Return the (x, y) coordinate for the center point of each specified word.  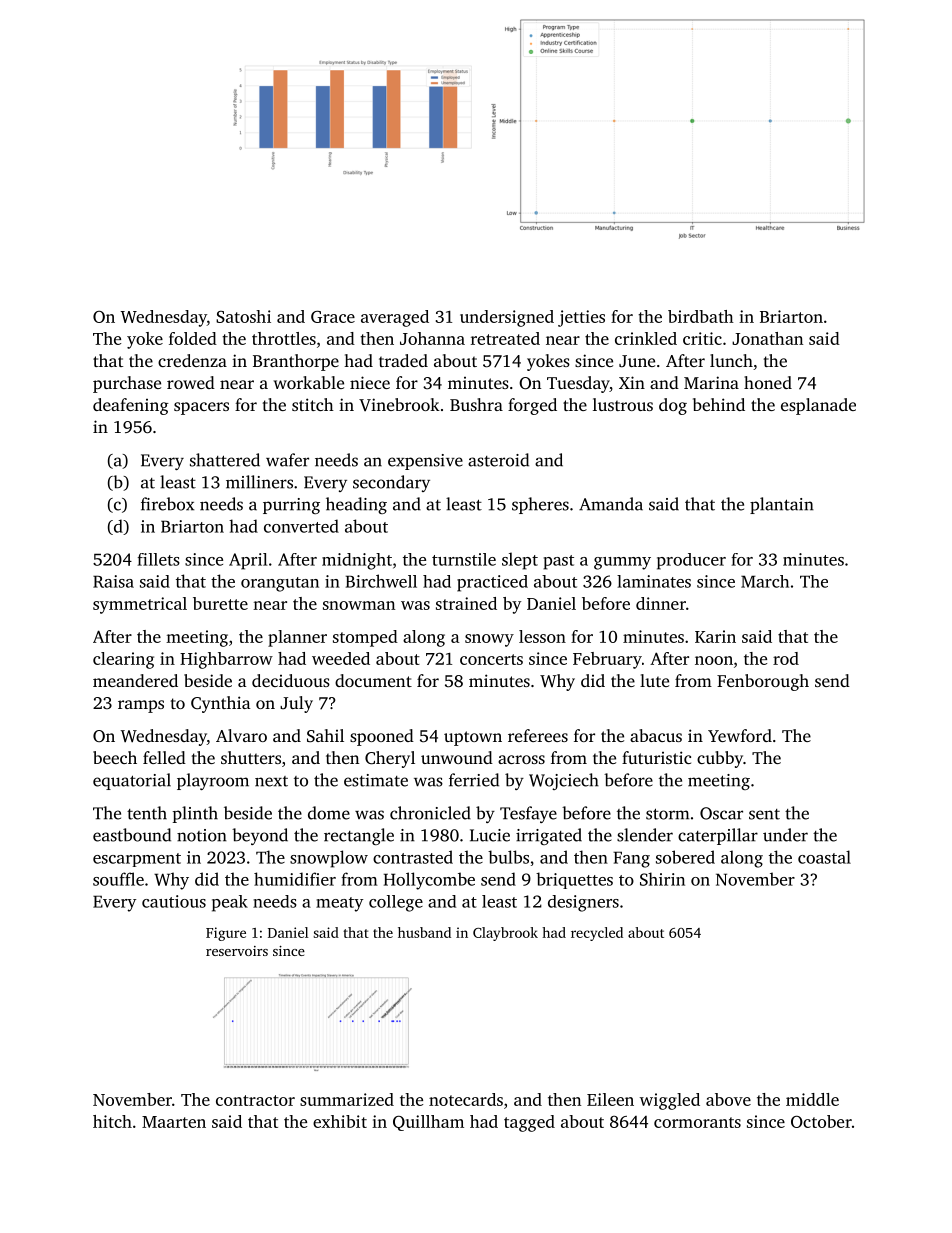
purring (291, 506)
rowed (191, 382)
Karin (715, 636)
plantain (782, 505)
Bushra (476, 404)
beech (115, 757)
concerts (491, 659)
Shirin (662, 879)
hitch (112, 1121)
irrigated (549, 836)
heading (356, 505)
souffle (118, 879)
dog (673, 406)
